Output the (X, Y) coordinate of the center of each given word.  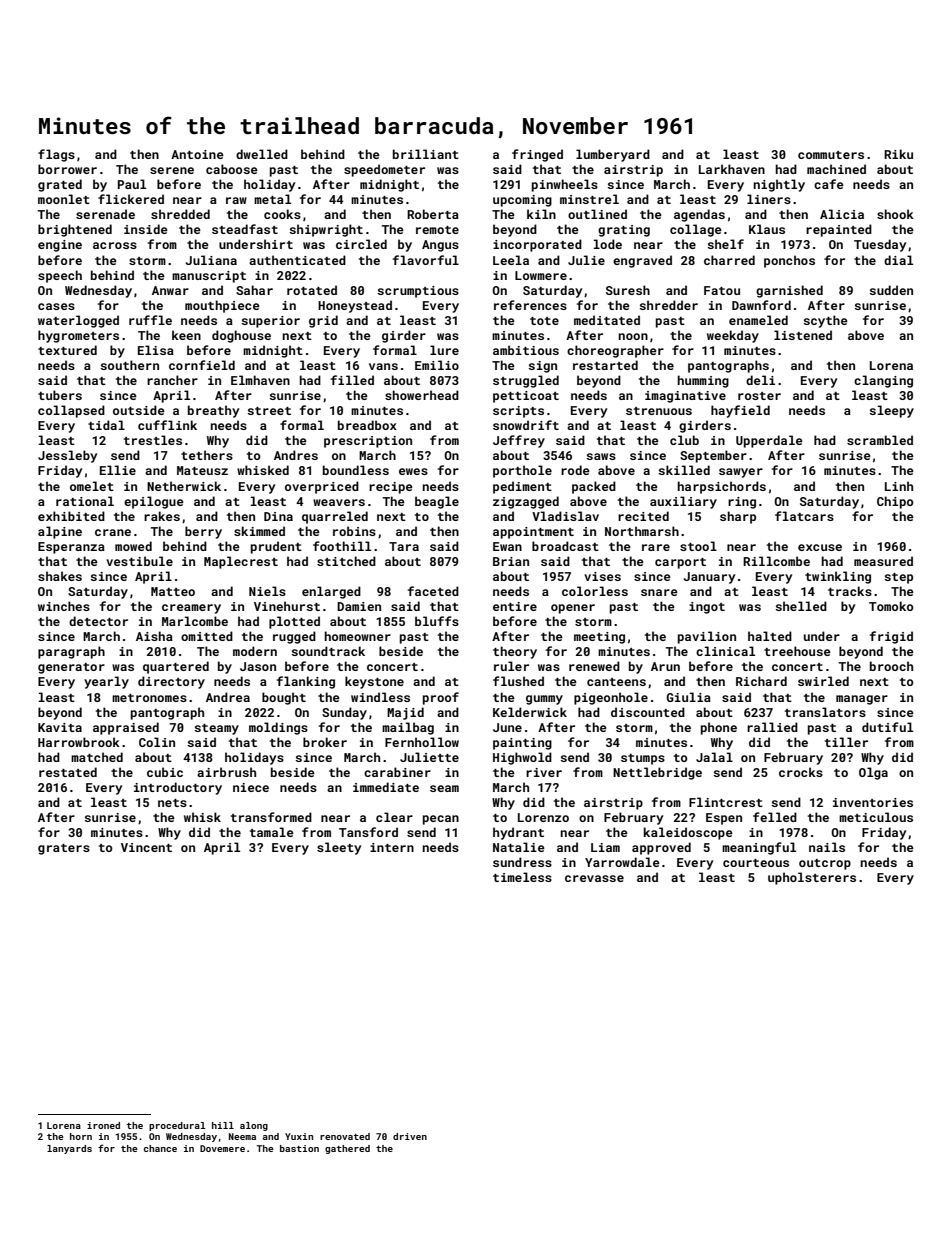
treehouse (797, 651)
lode (608, 244)
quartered (176, 667)
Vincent (146, 847)
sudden (891, 290)
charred (729, 260)
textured (67, 350)
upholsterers (812, 878)
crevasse (594, 878)
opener (573, 609)
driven (410, 1136)
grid (323, 321)
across (115, 245)
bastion (299, 1148)
